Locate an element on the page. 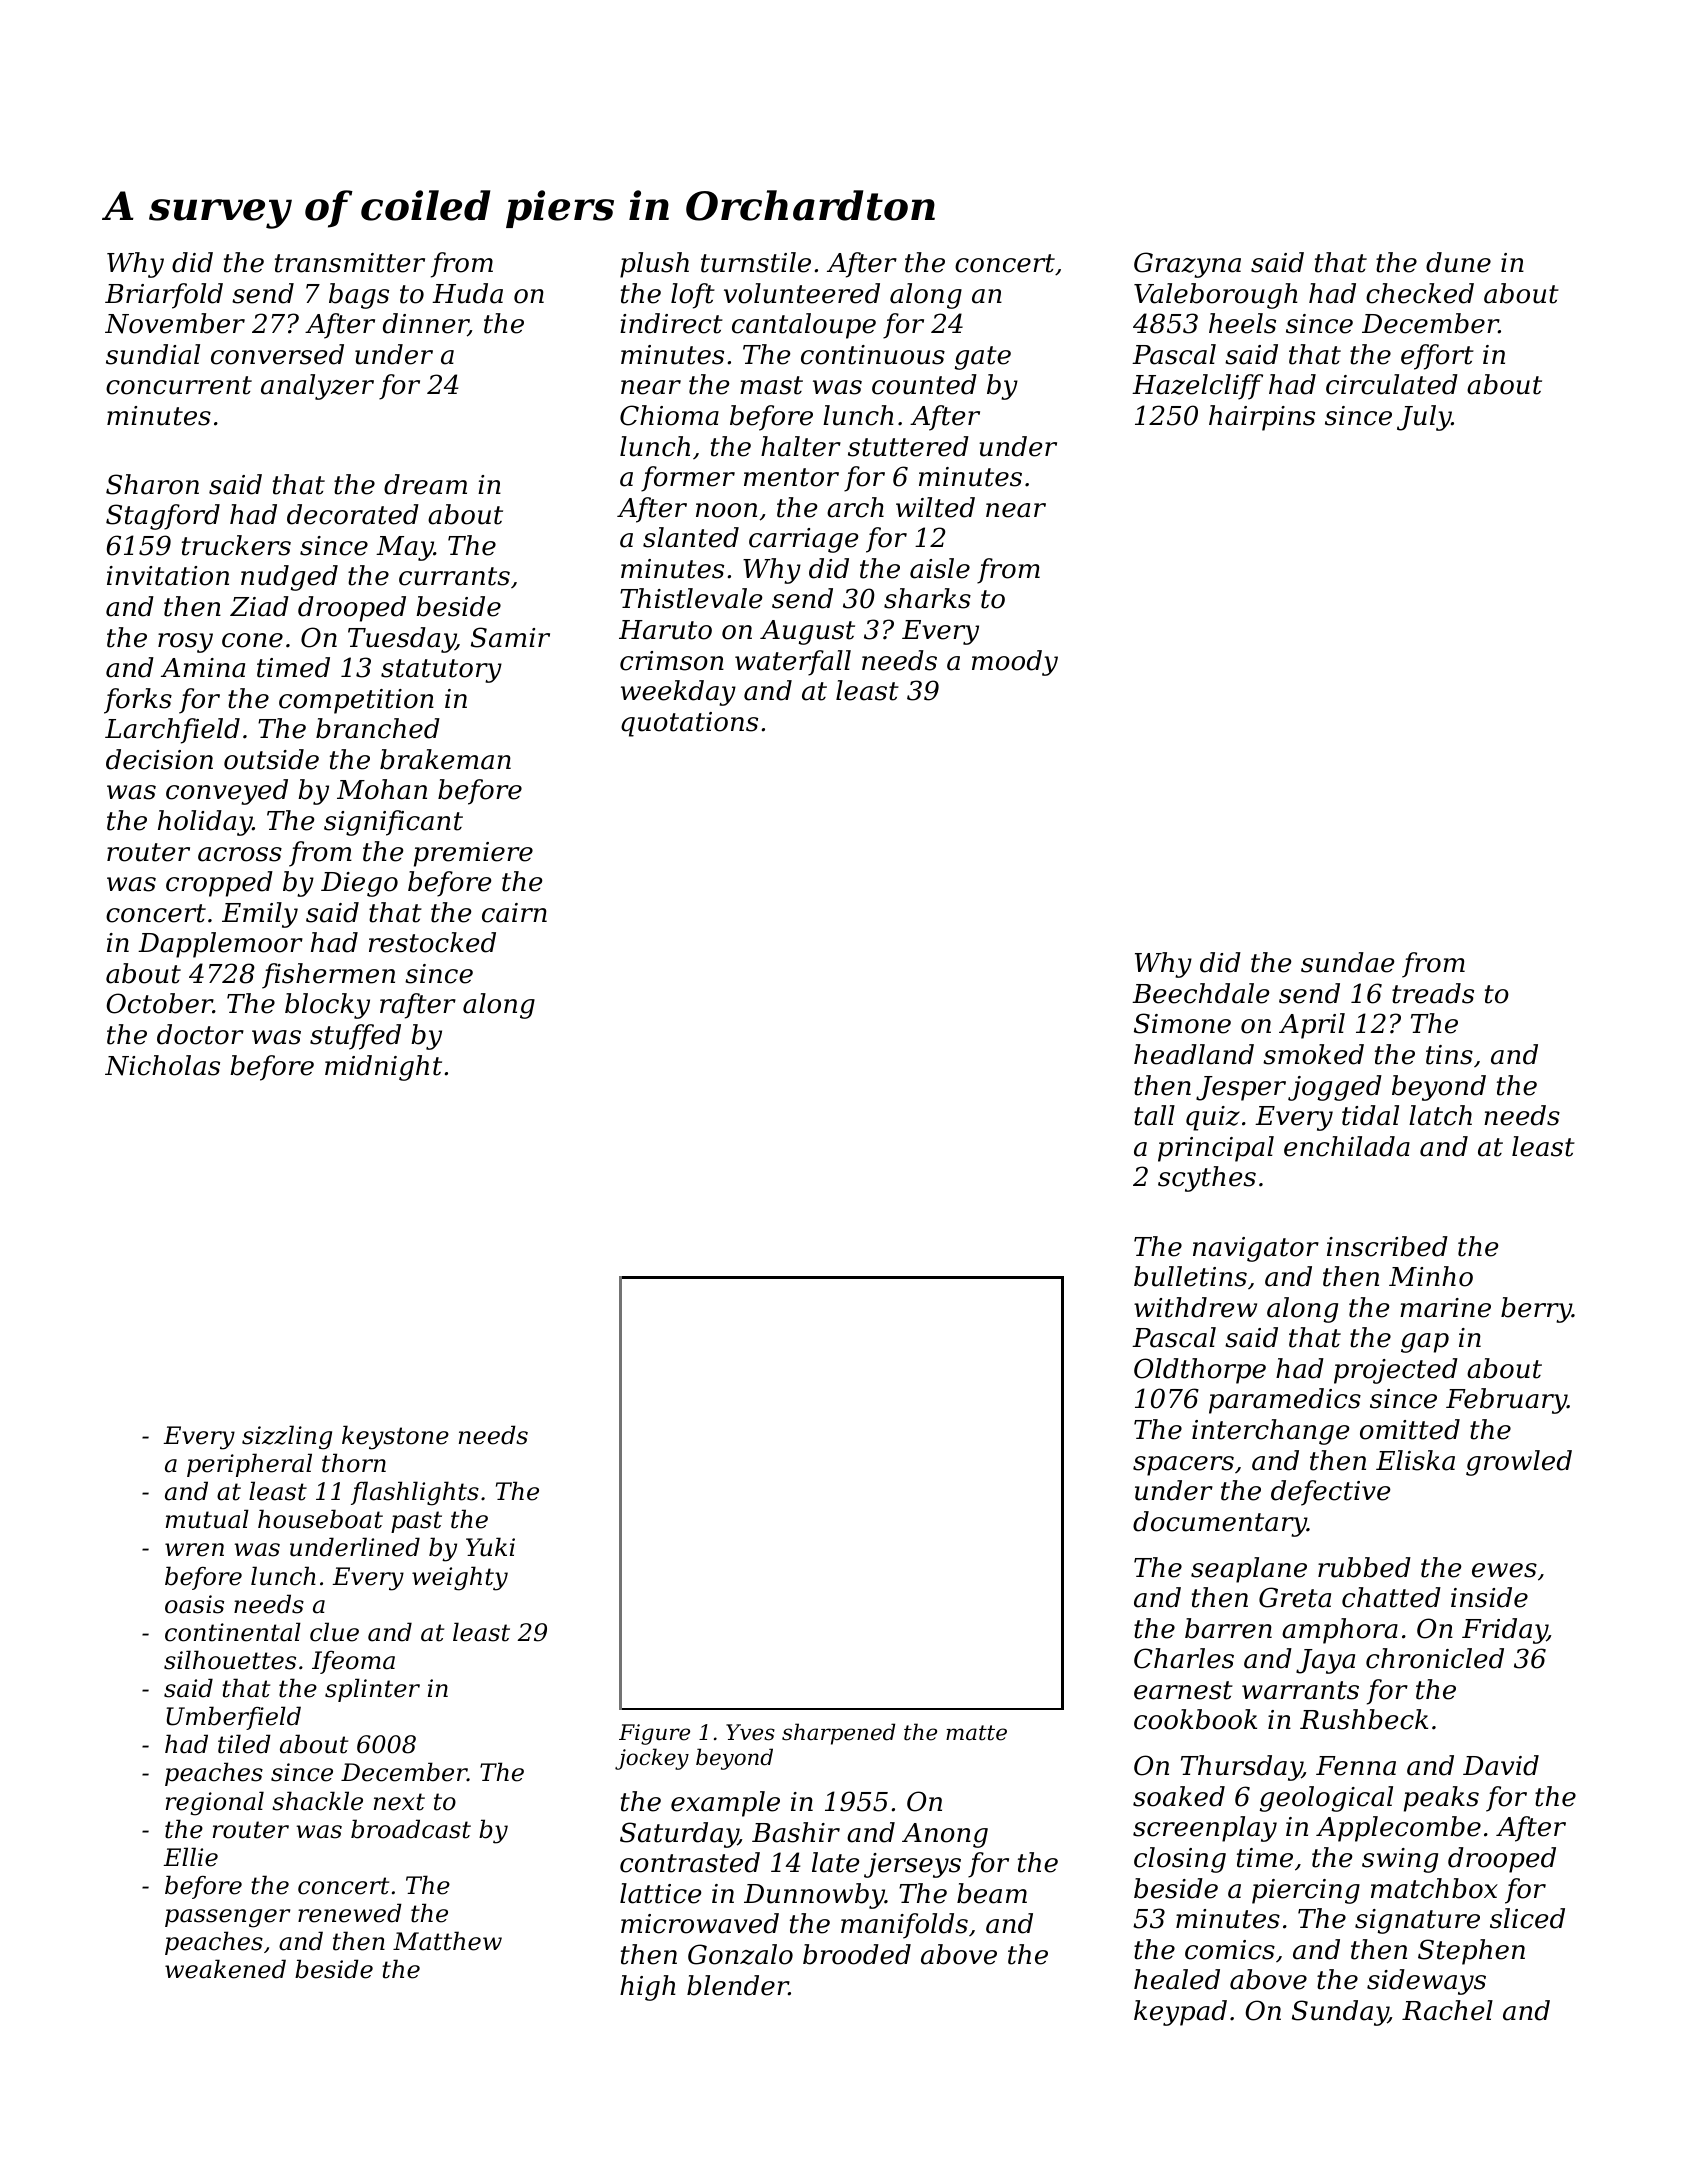 Image resolution: width=1683 pixels, height=2178 pixels. moody is located at coordinates (1015, 663).
